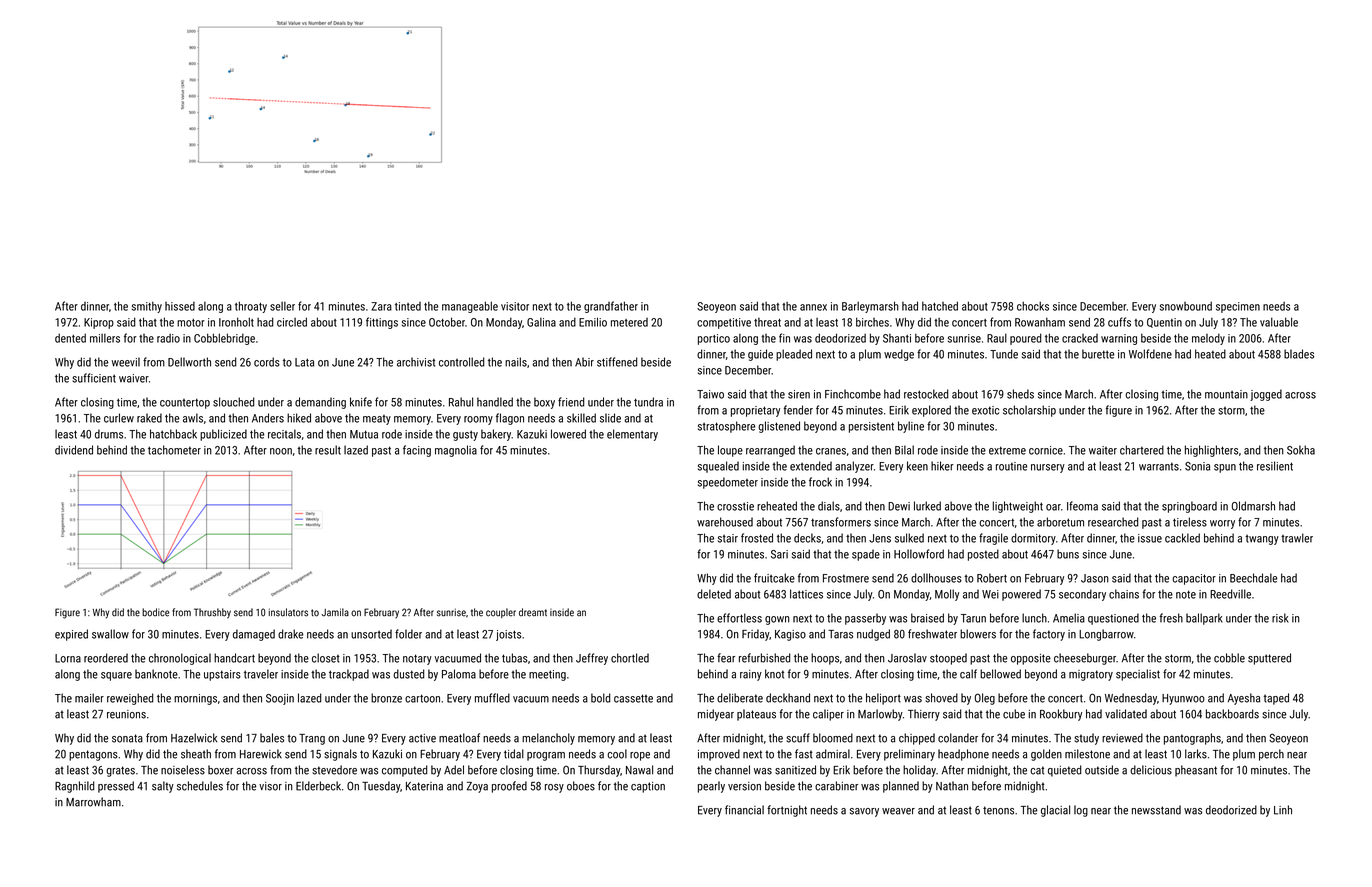 This image has width=1372, height=887. I want to click on chocks, so click(1033, 306).
